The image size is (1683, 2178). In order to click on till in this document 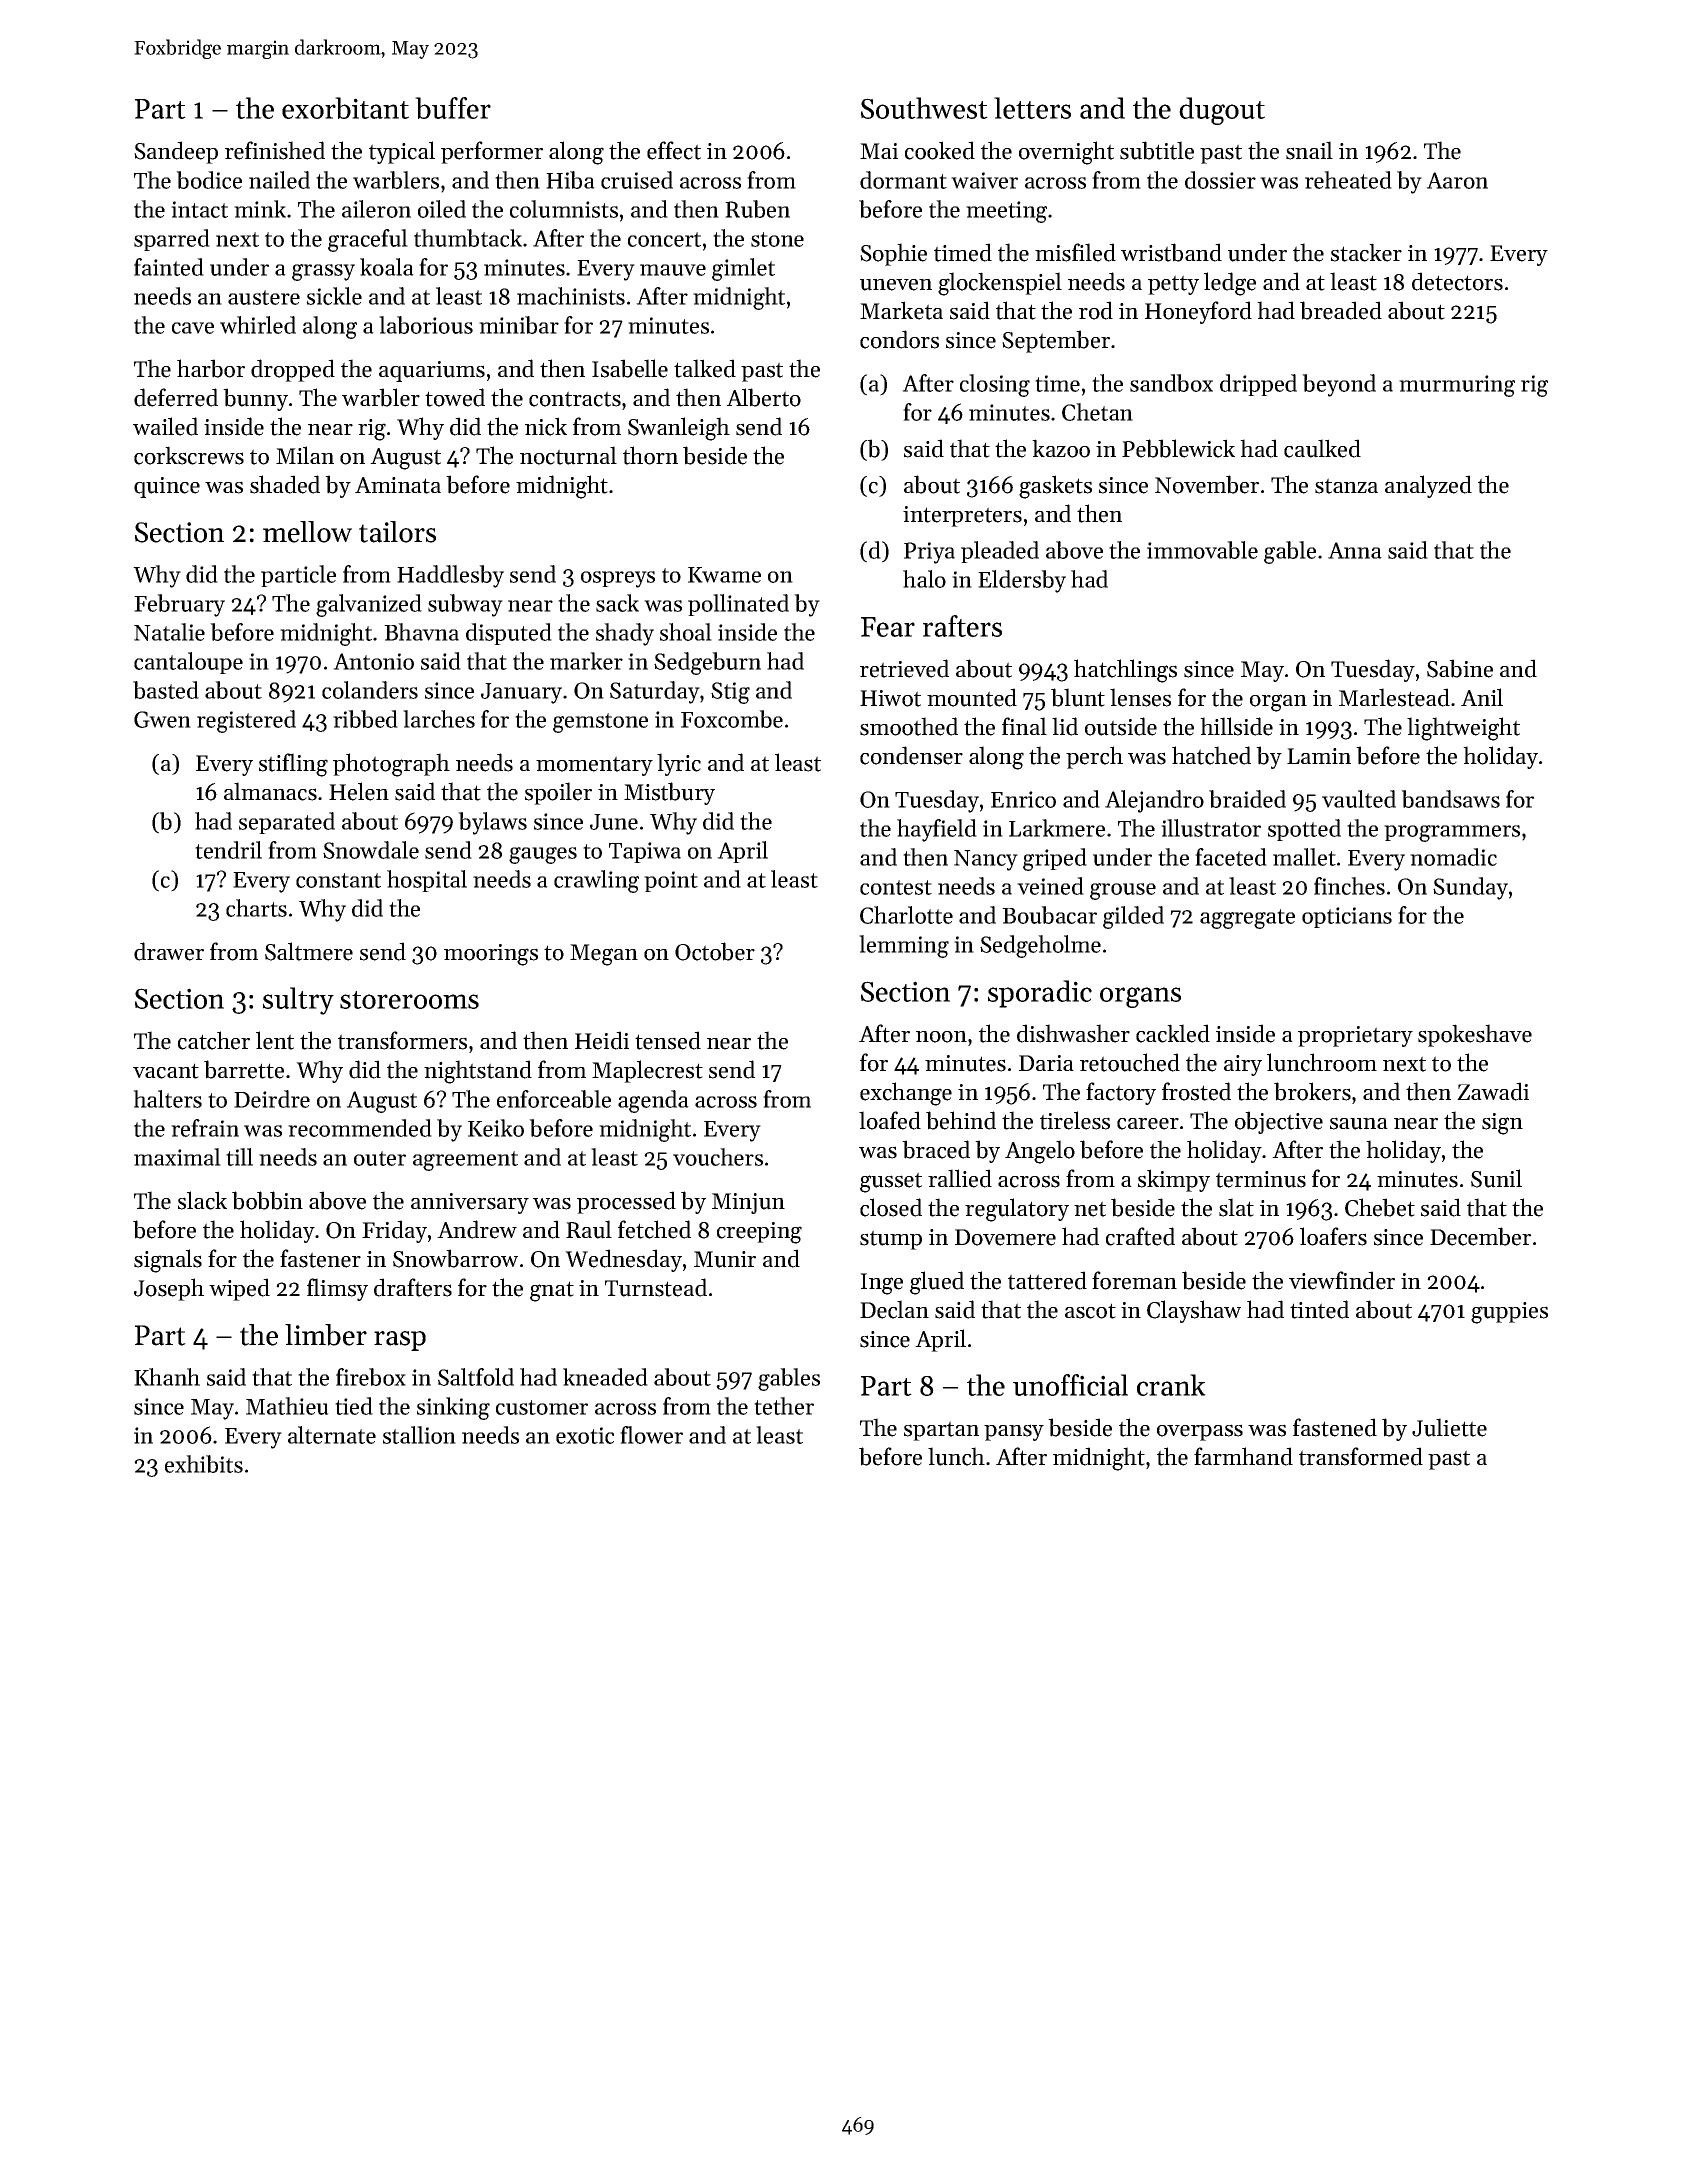, I will do `click(239, 1157)`.
